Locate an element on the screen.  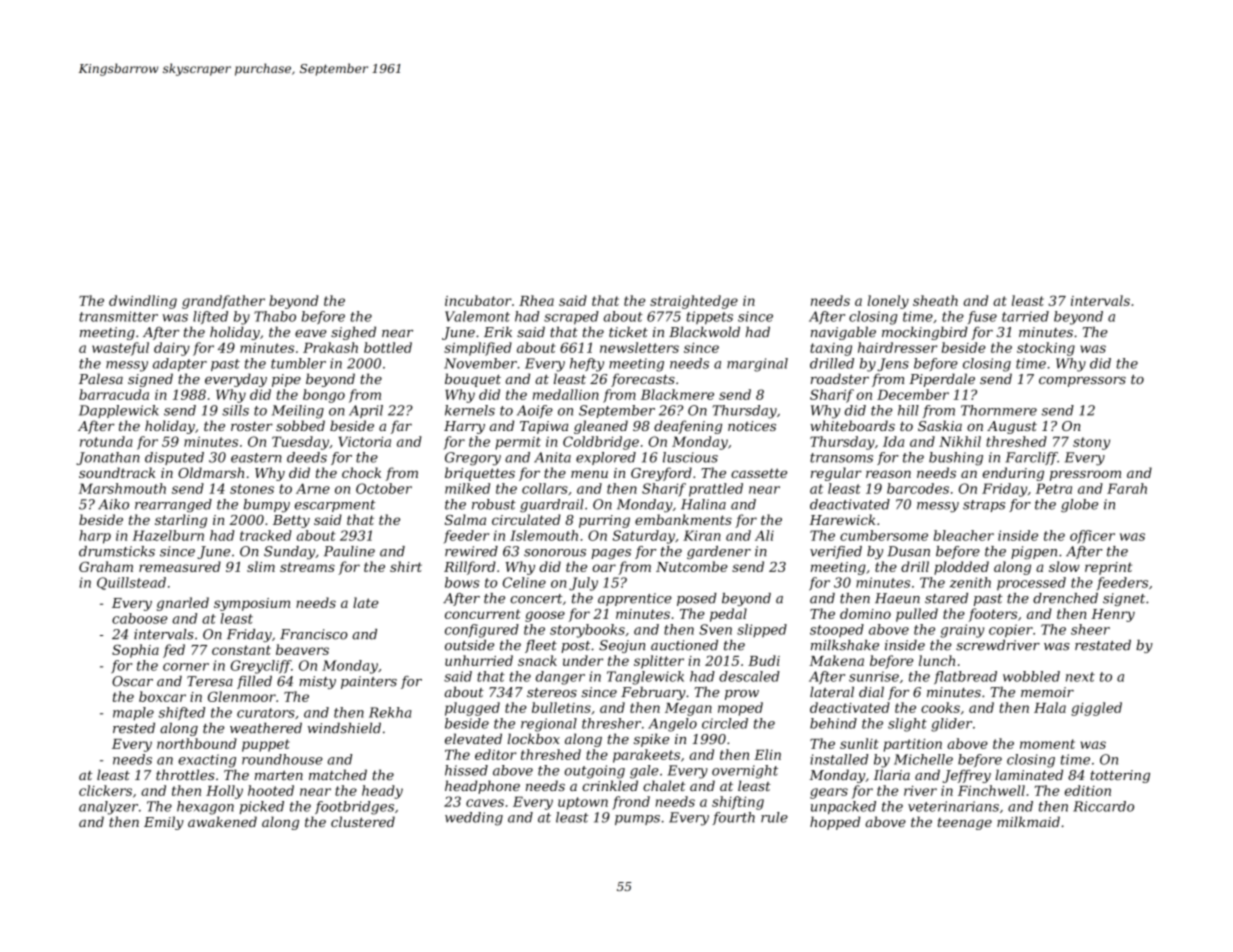
remeasured is located at coordinates (180, 566).
